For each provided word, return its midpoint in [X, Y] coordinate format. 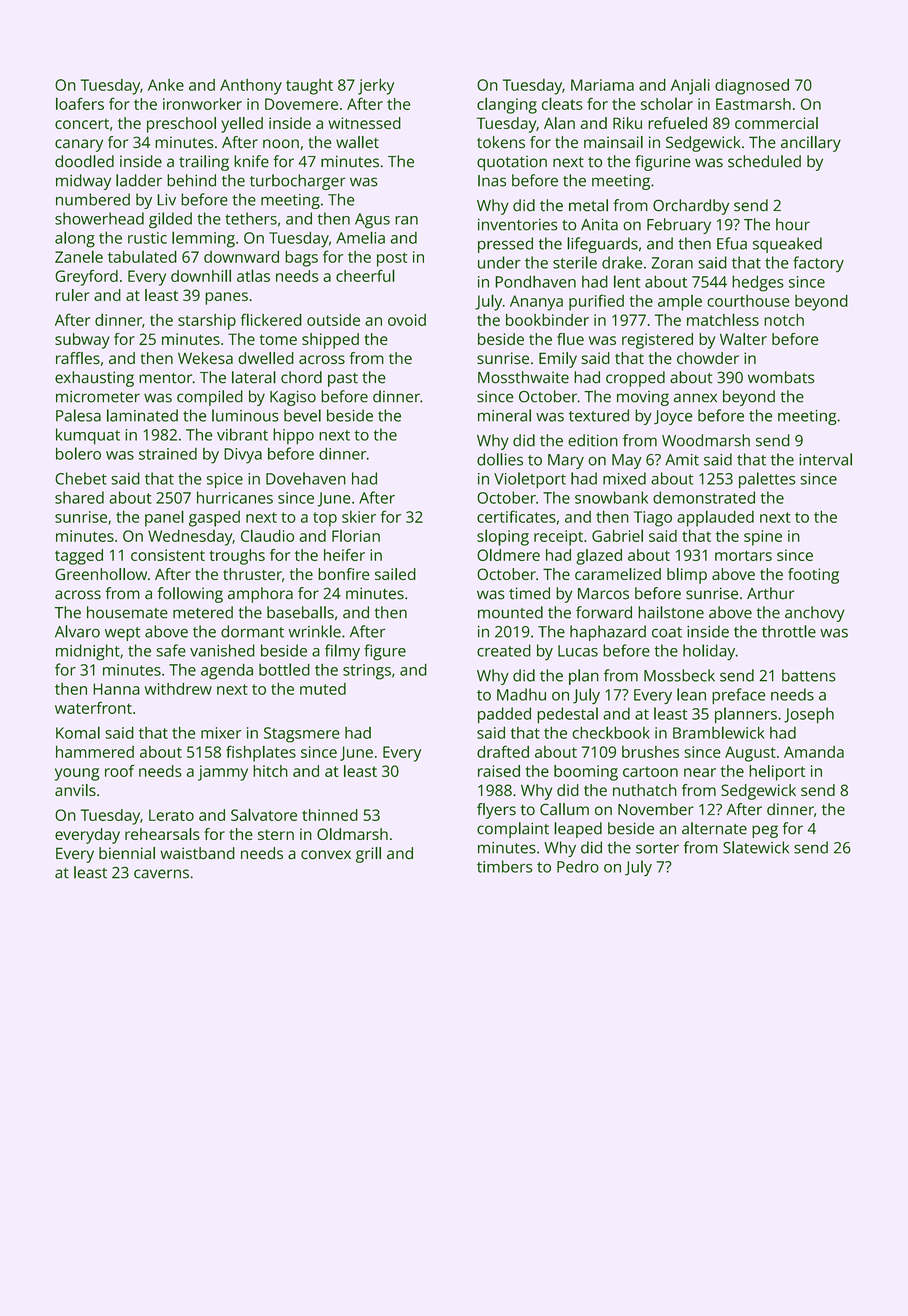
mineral [504, 415]
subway [82, 341]
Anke [166, 85]
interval [825, 459]
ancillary [811, 144]
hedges [758, 283]
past [343, 380]
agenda [227, 671]
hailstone [671, 612]
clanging [507, 105]
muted [323, 689]
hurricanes [235, 497]
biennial [127, 853]
